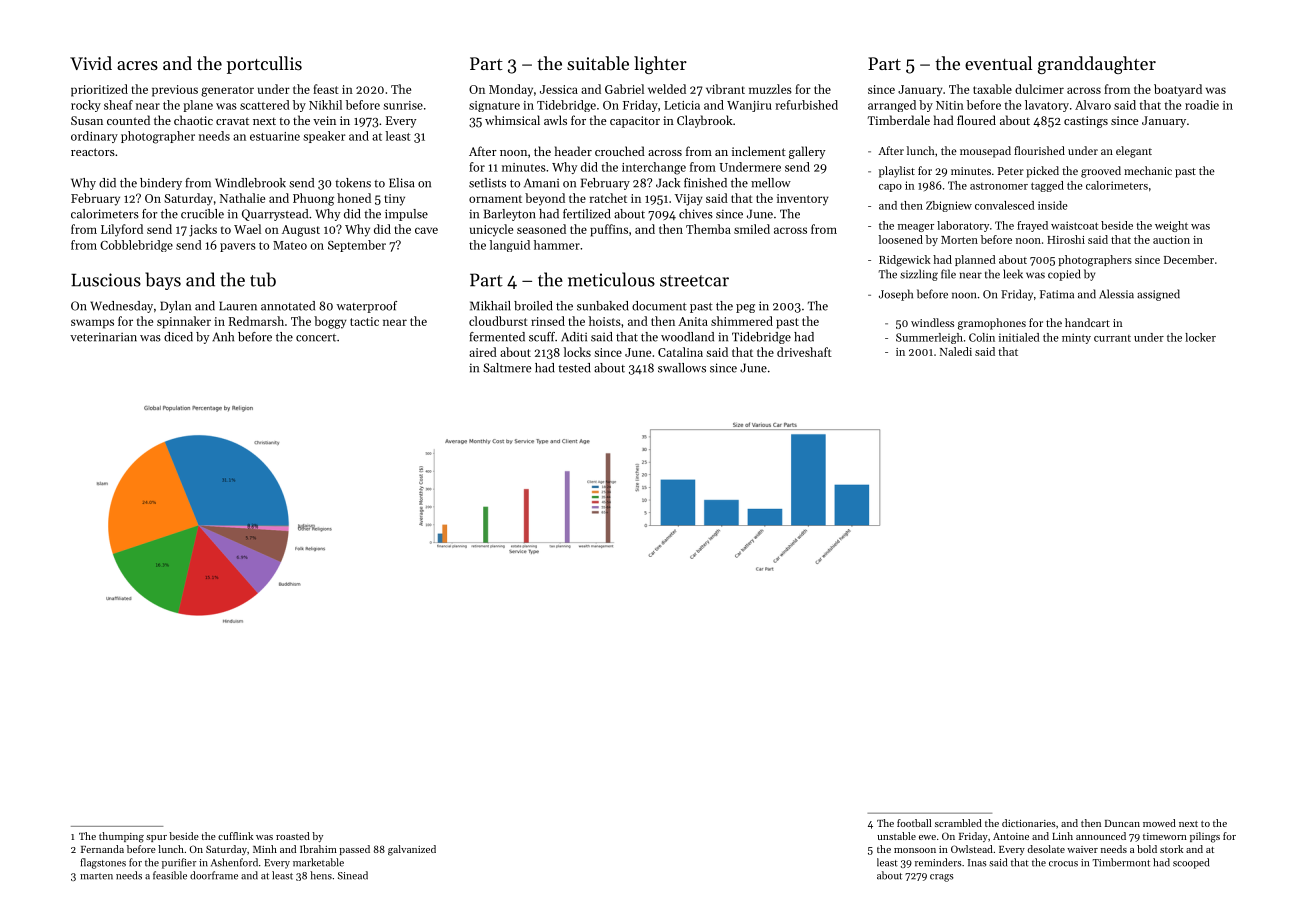  Describe the element at coordinates (998, 63) in the document. I see `eventual` at that location.
